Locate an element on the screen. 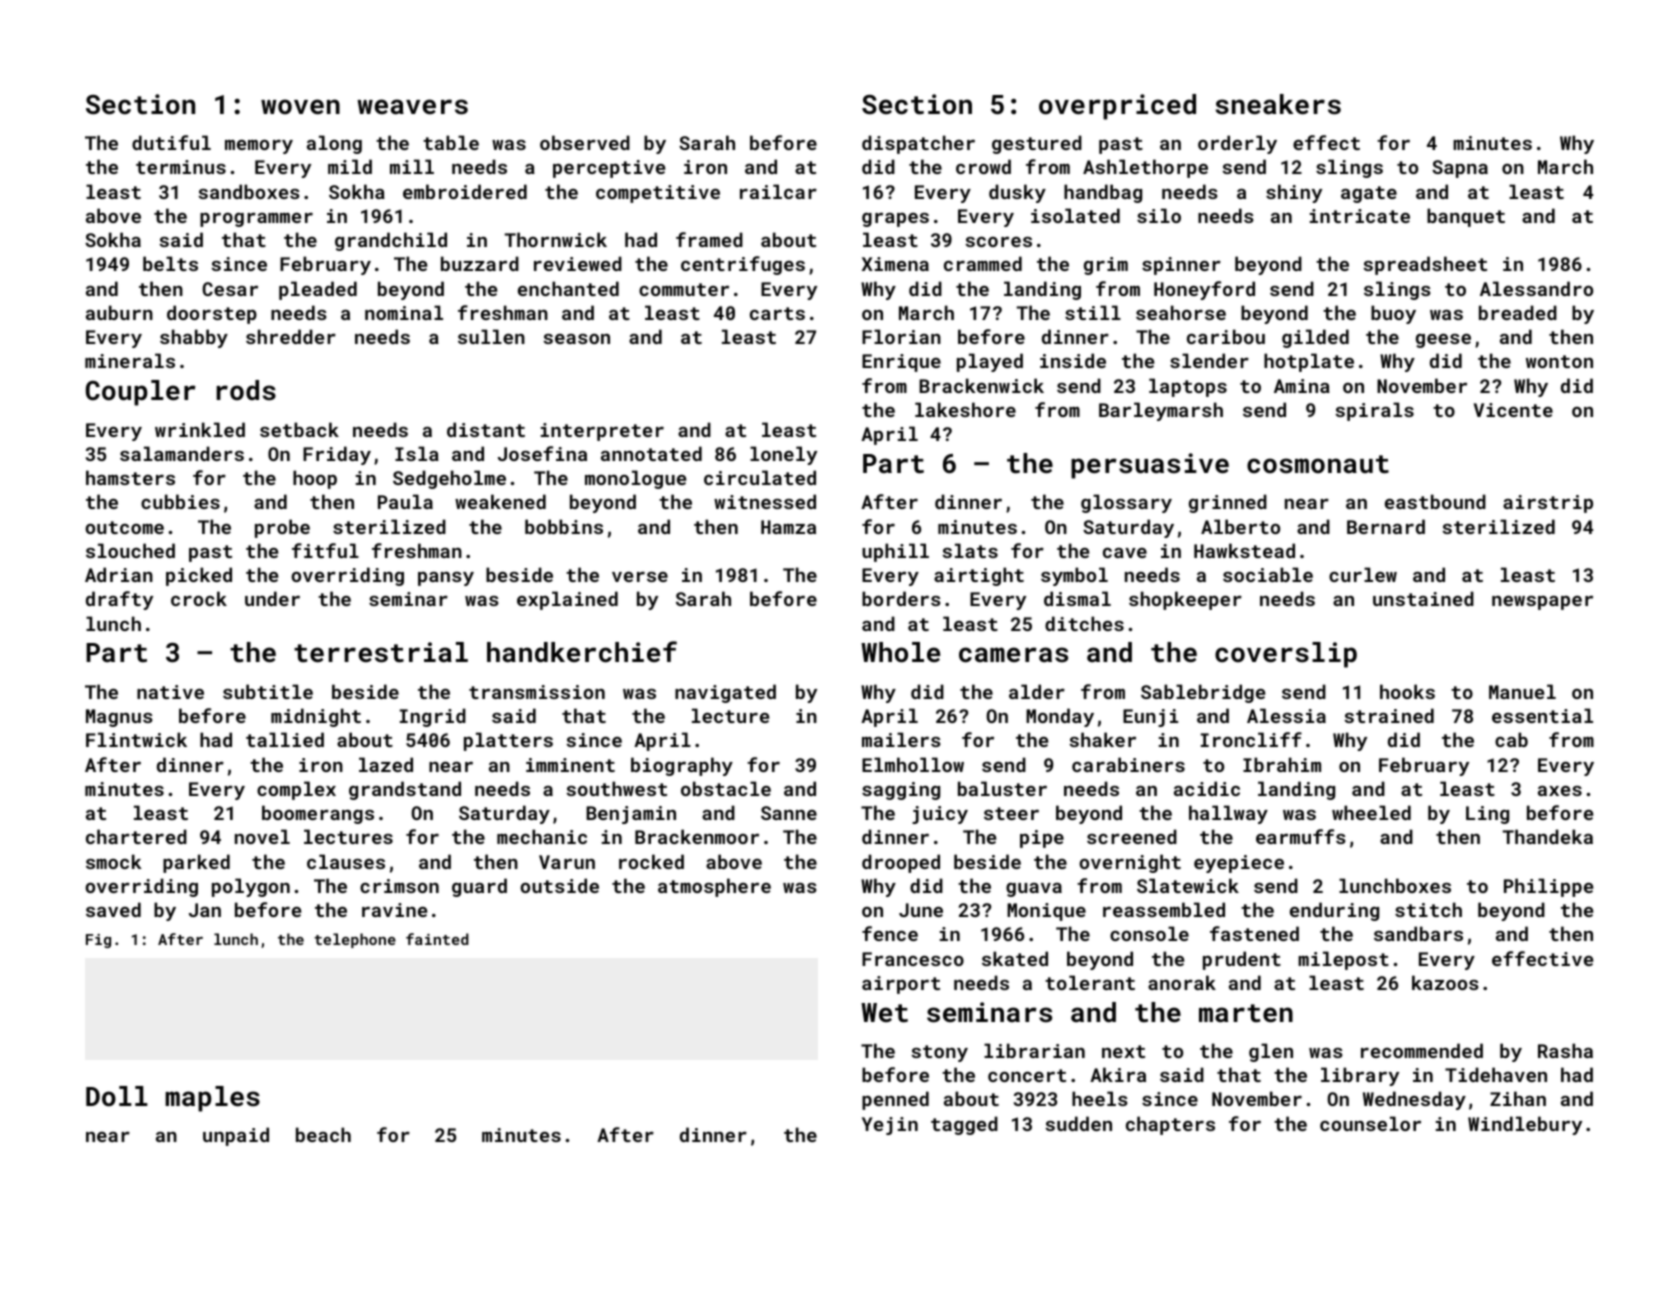  unpaid is located at coordinates (236, 1136).
